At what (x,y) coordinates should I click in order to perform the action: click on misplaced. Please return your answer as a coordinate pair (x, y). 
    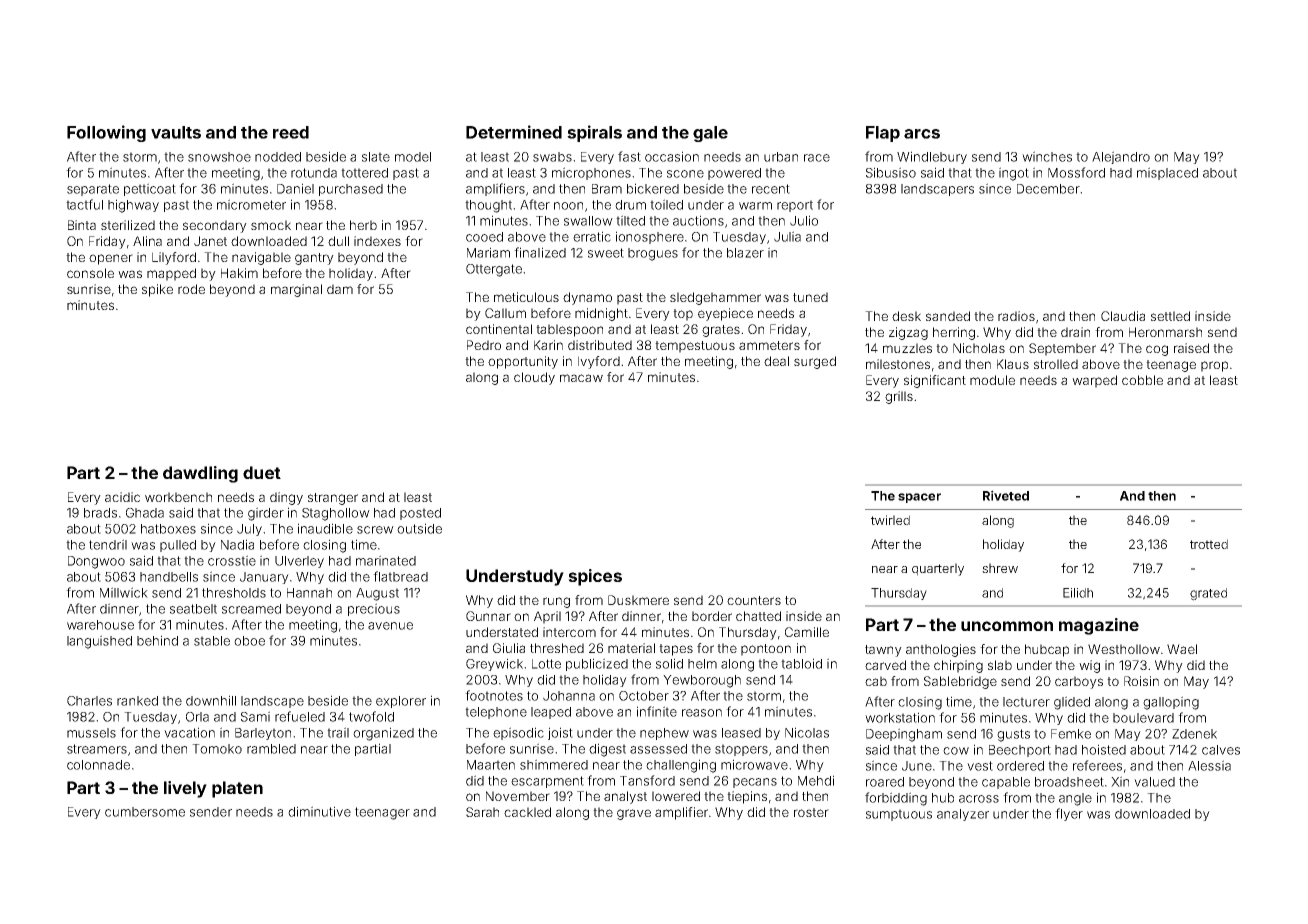
    Looking at the image, I should click on (1167, 173).
